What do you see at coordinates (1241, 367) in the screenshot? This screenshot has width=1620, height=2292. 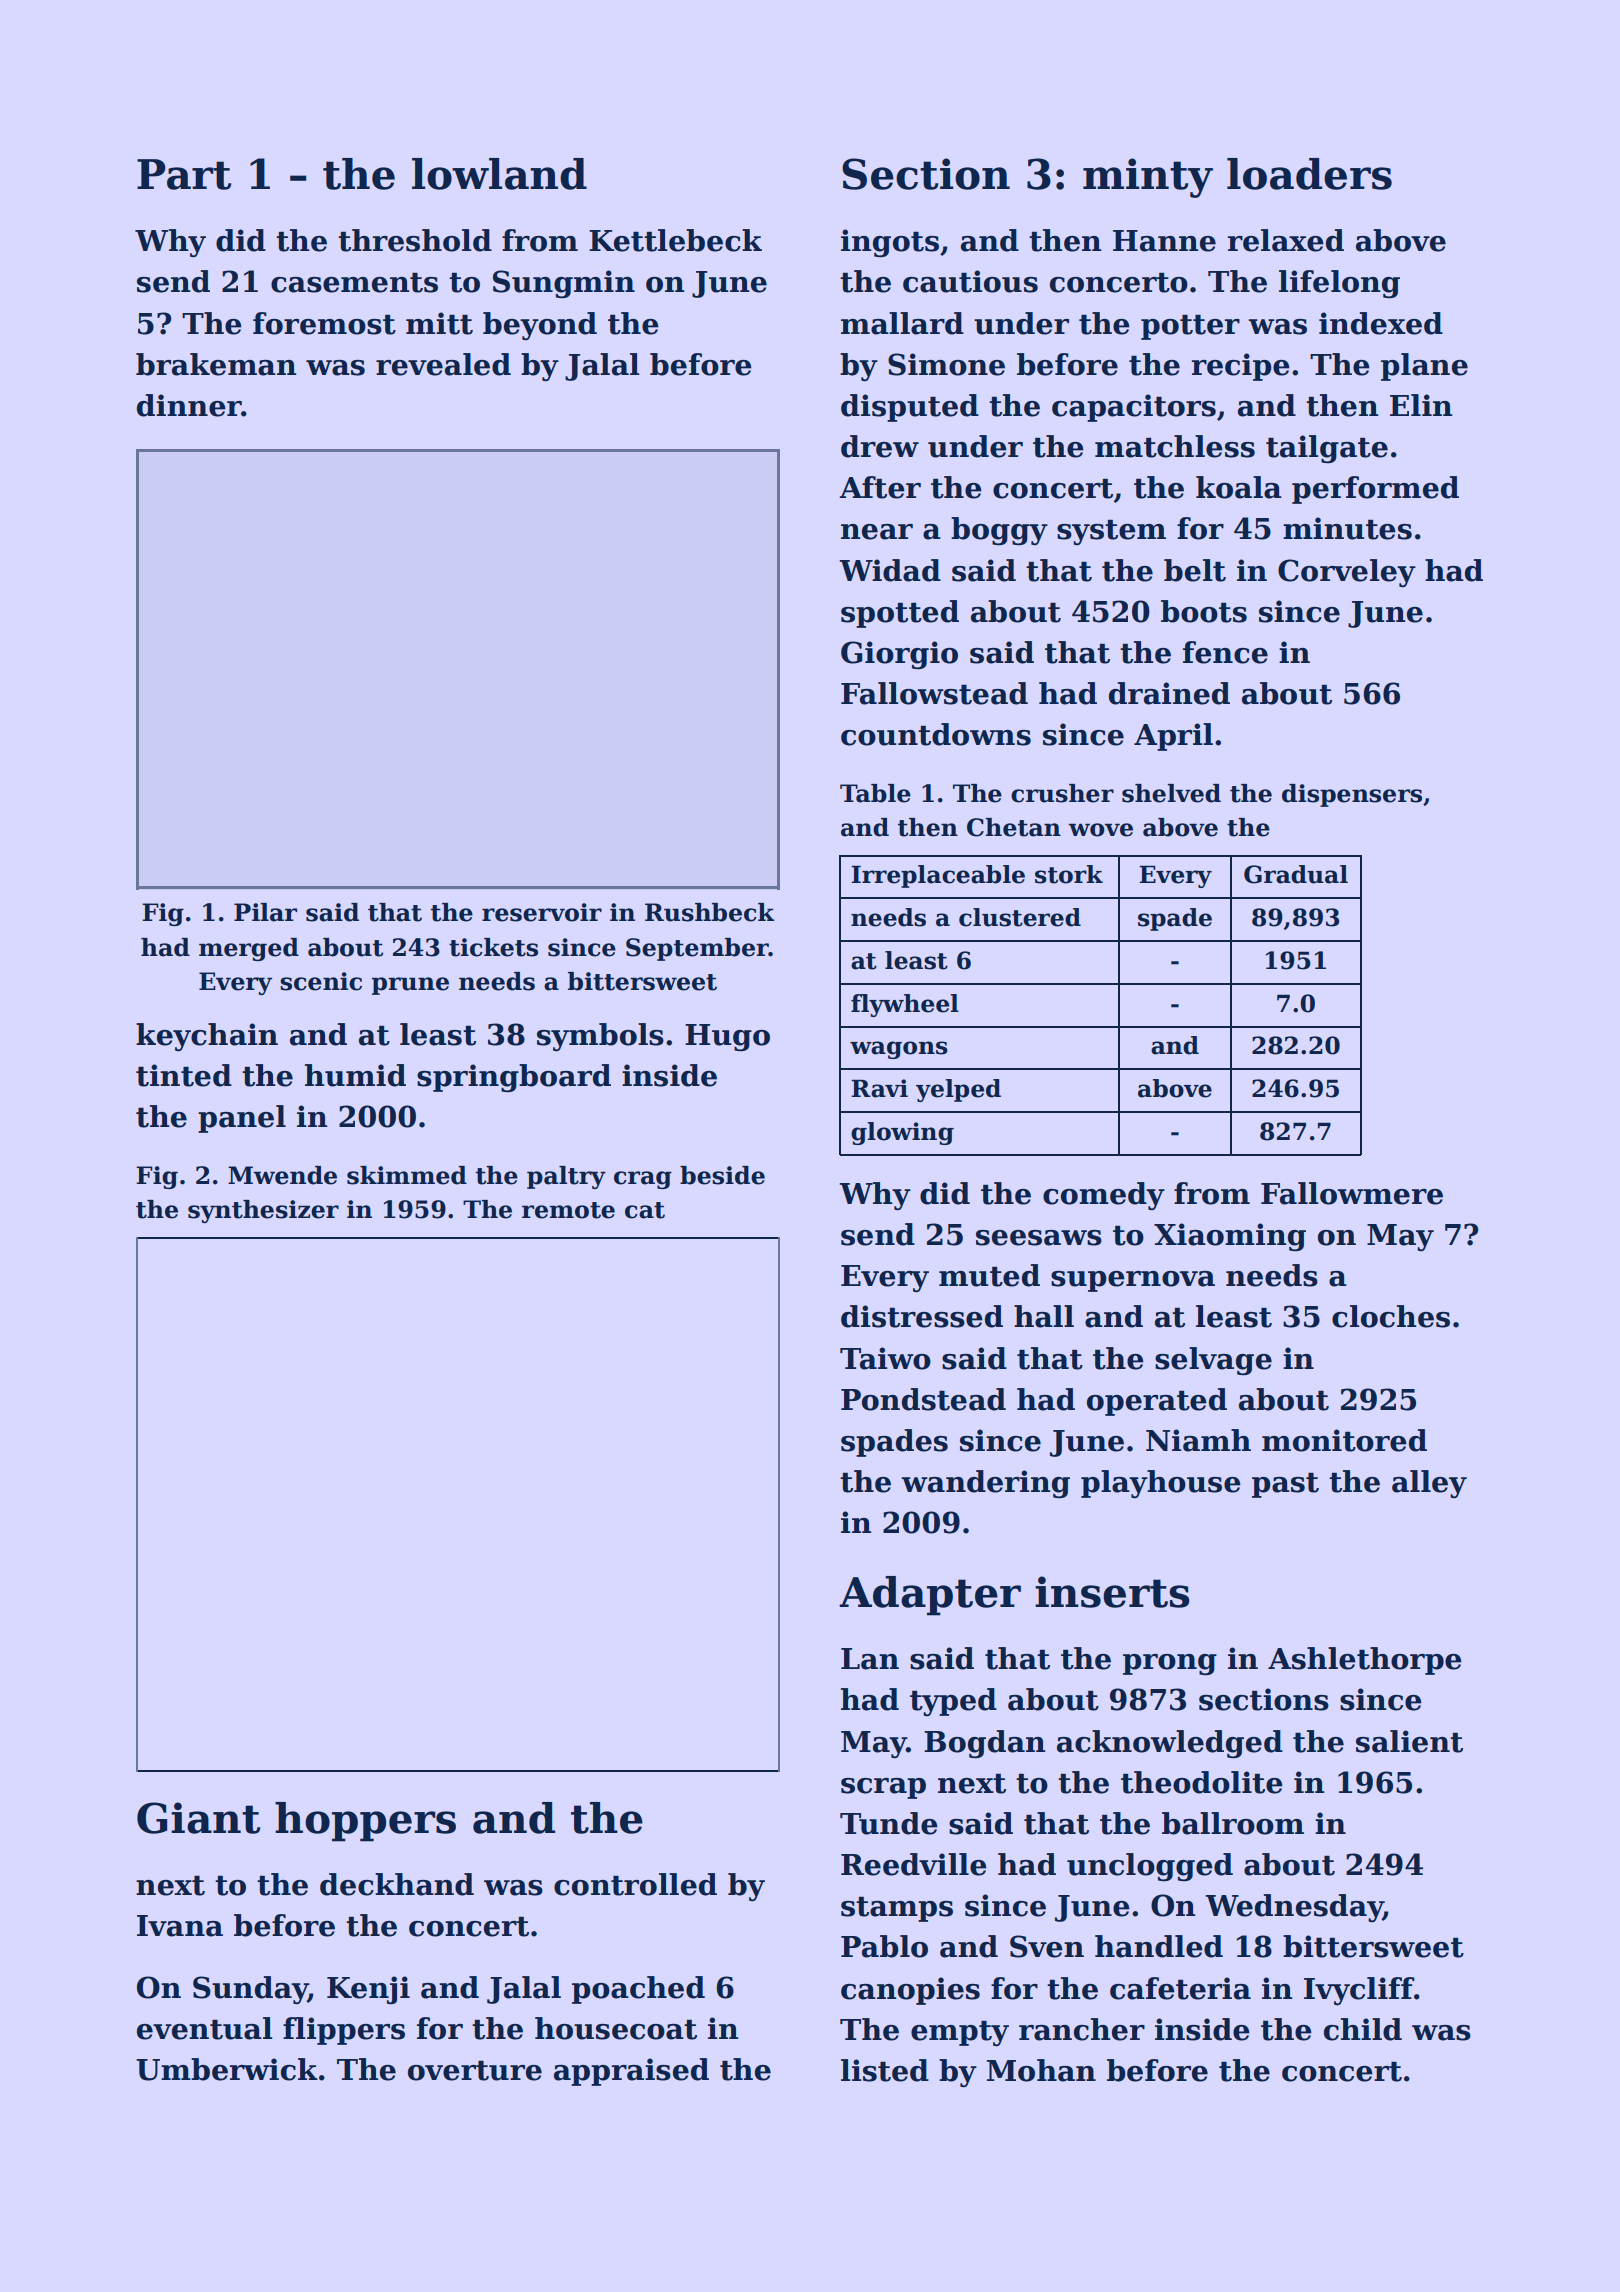 I see `recipe` at bounding box center [1241, 367].
